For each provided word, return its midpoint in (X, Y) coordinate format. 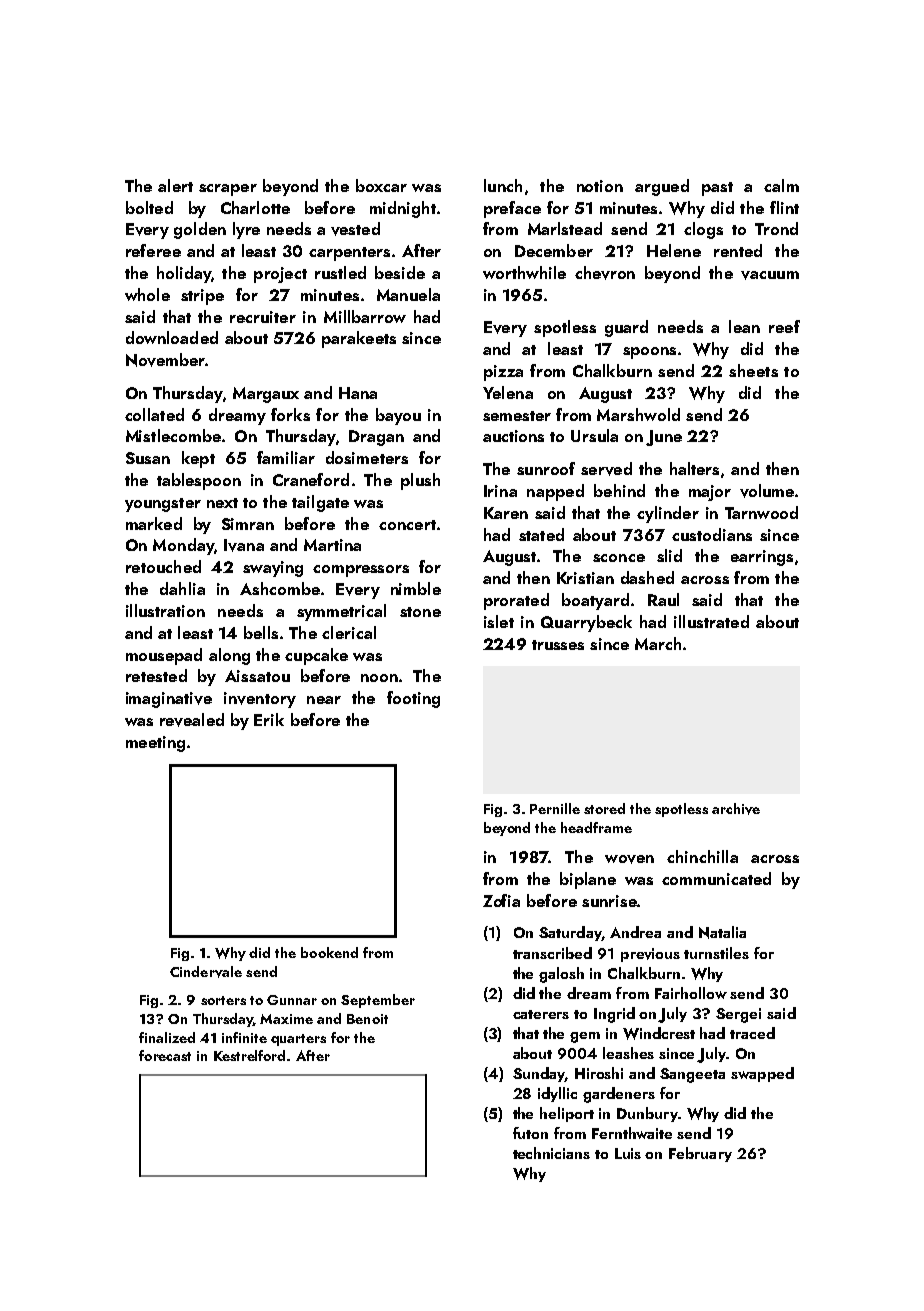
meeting (155, 744)
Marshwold (638, 414)
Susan (148, 458)
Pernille (555, 808)
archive (736, 809)
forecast (165, 1055)
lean (744, 326)
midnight (403, 209)
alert (175, 185)
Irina (500, 491)
